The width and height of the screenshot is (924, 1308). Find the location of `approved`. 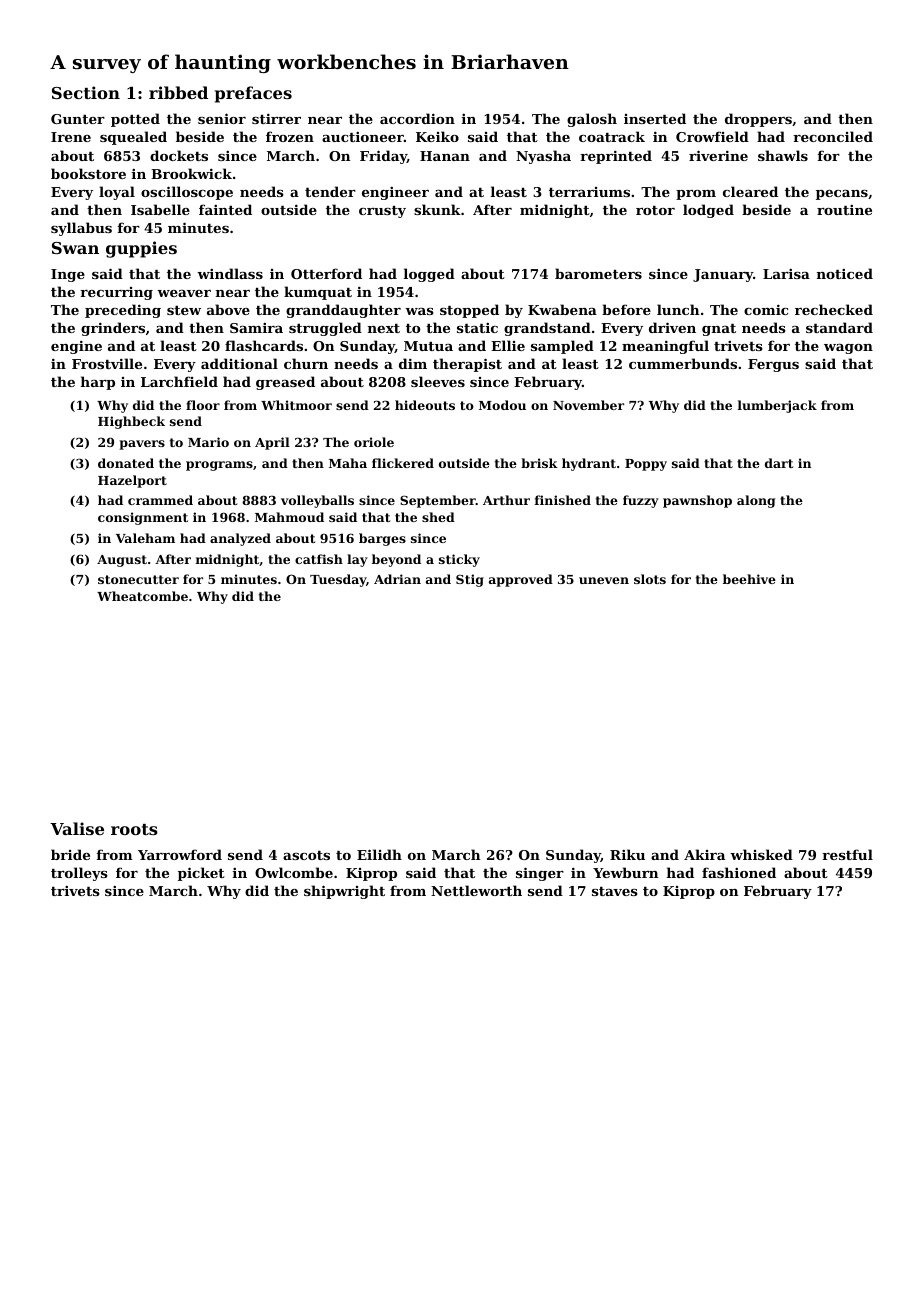

approved is located at coordinates (521, 580).
